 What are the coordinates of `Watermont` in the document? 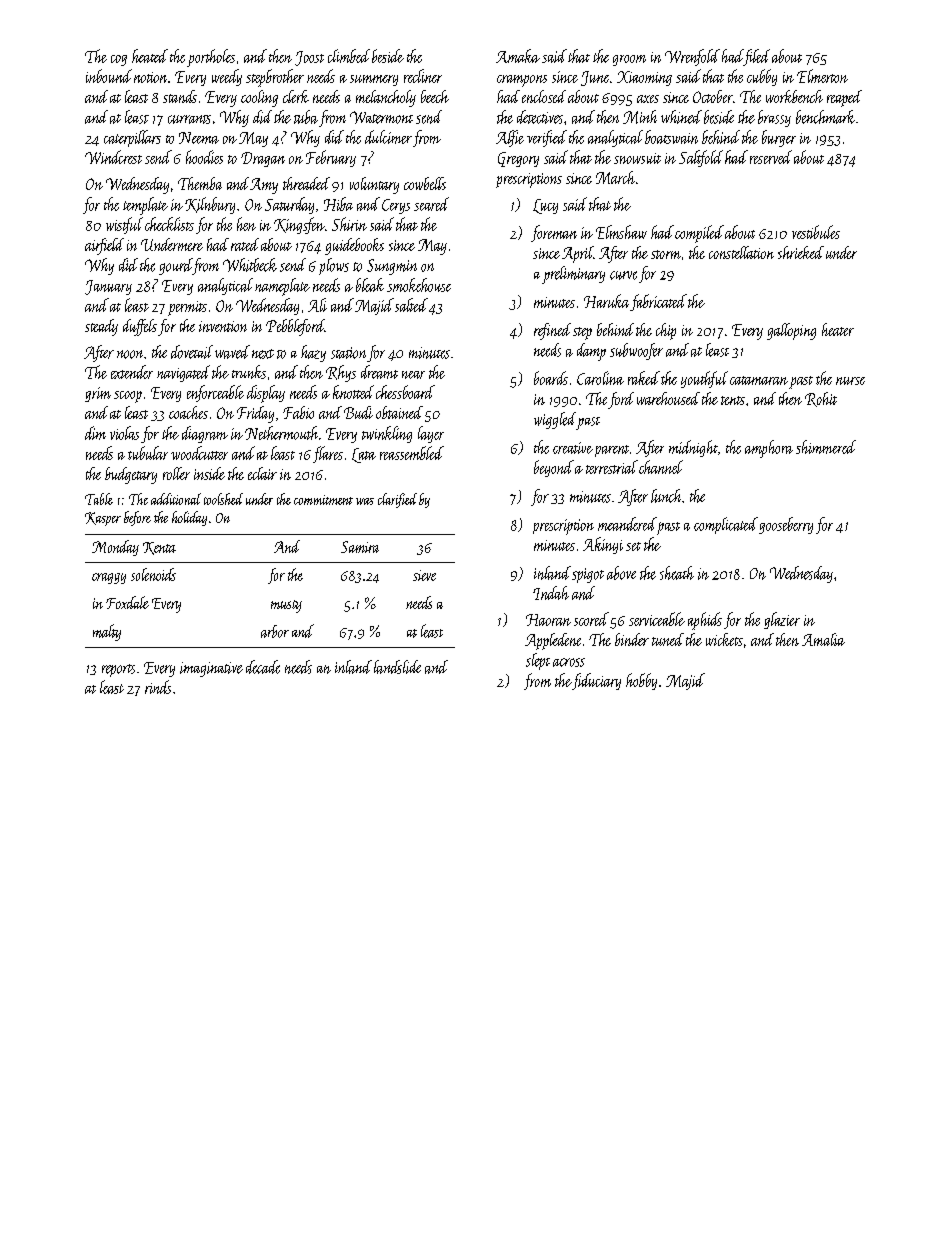 It's located at (381, 117).
